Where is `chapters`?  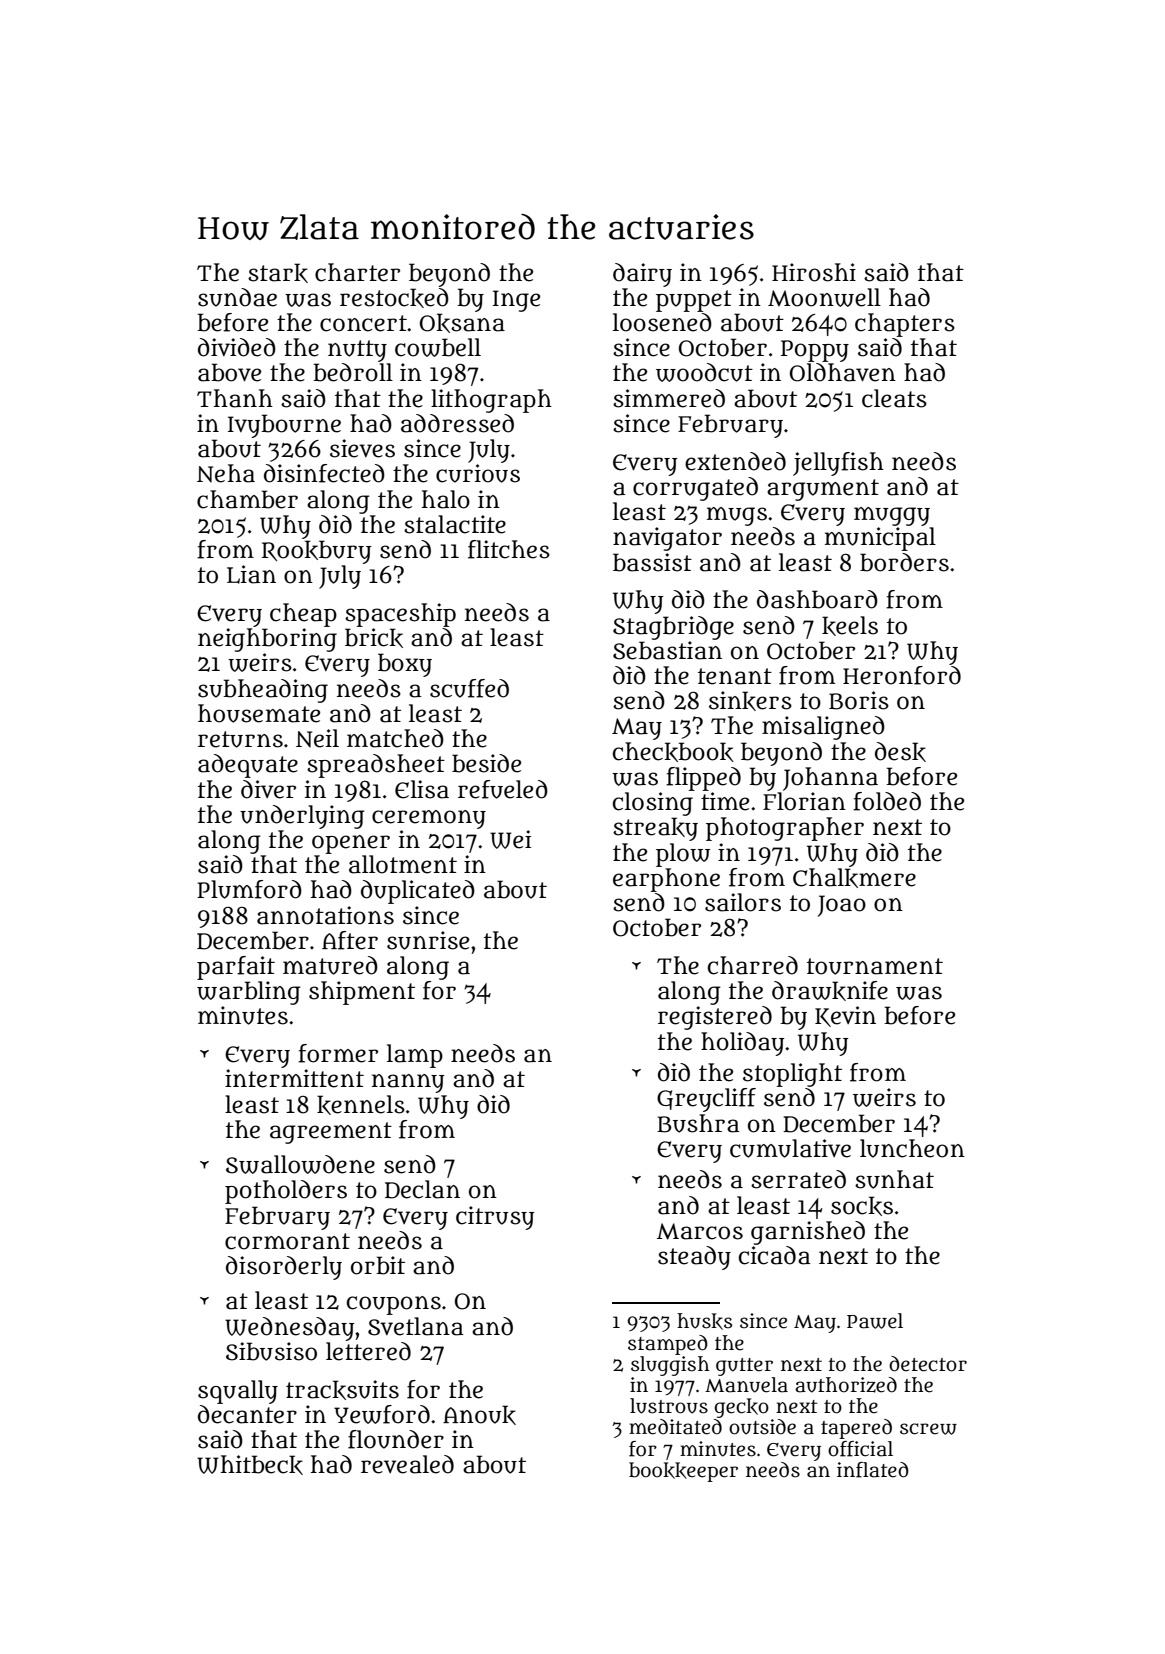 chapters is located at coordinates (905, 325).
